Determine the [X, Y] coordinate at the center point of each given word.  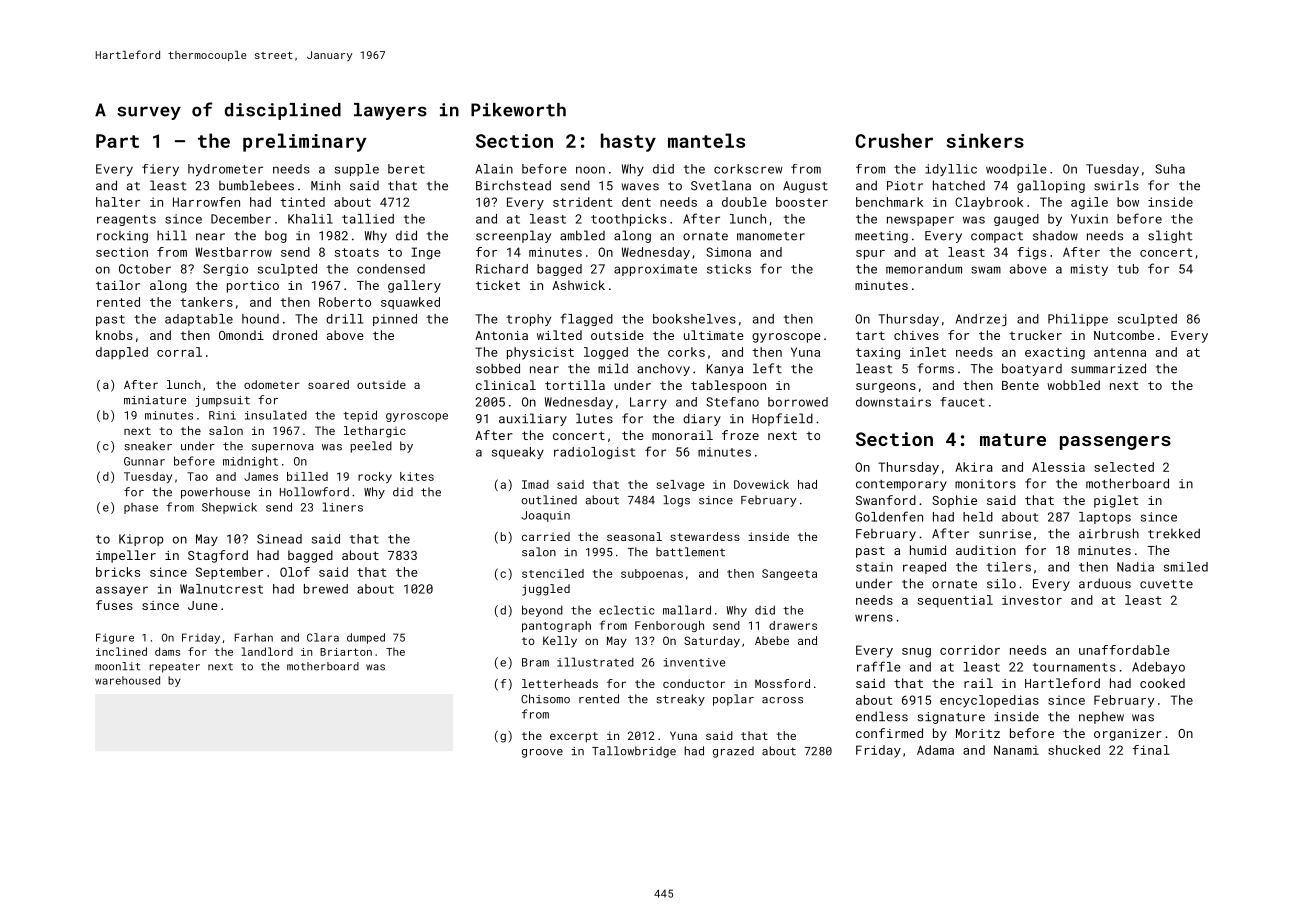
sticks [729, 269]
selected [1124, 467]
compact [997, 237]
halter [118, 202]
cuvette [1166, 584]
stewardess [705, 536]
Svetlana [721, 185]
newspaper [920, 221]
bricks [118, 572]
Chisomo [545, 699]
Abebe [772, 640]
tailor [118, 285]
